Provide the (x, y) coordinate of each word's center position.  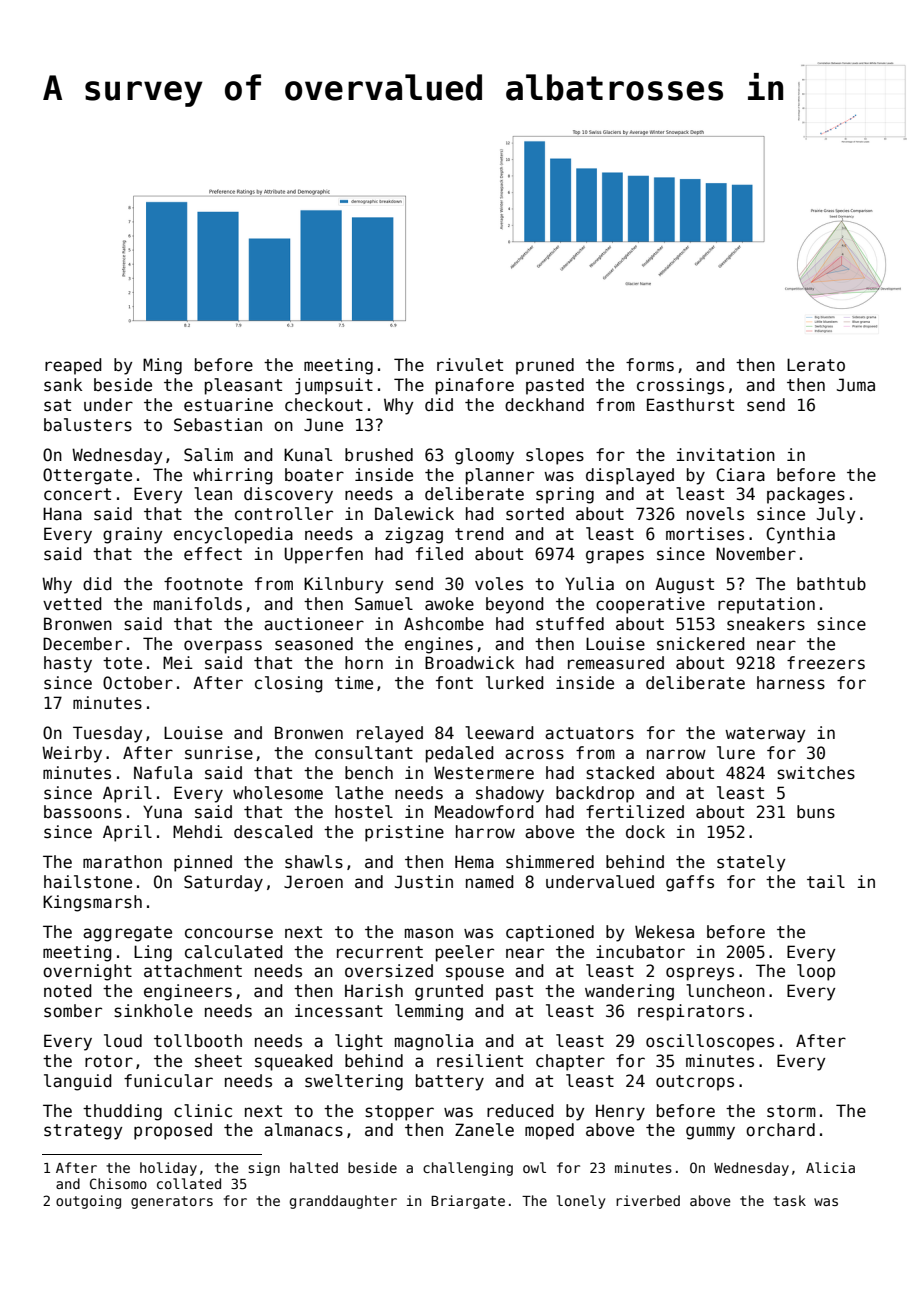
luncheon (725, 991)
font (454, 683)
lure (736, 752)
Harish (374, 991)
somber (73, 1011)
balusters (88, 425)
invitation (725, 455)
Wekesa (664, 932)
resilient (480, 1061)
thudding (122, 1112)
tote (122, 663)
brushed (379, 455)
